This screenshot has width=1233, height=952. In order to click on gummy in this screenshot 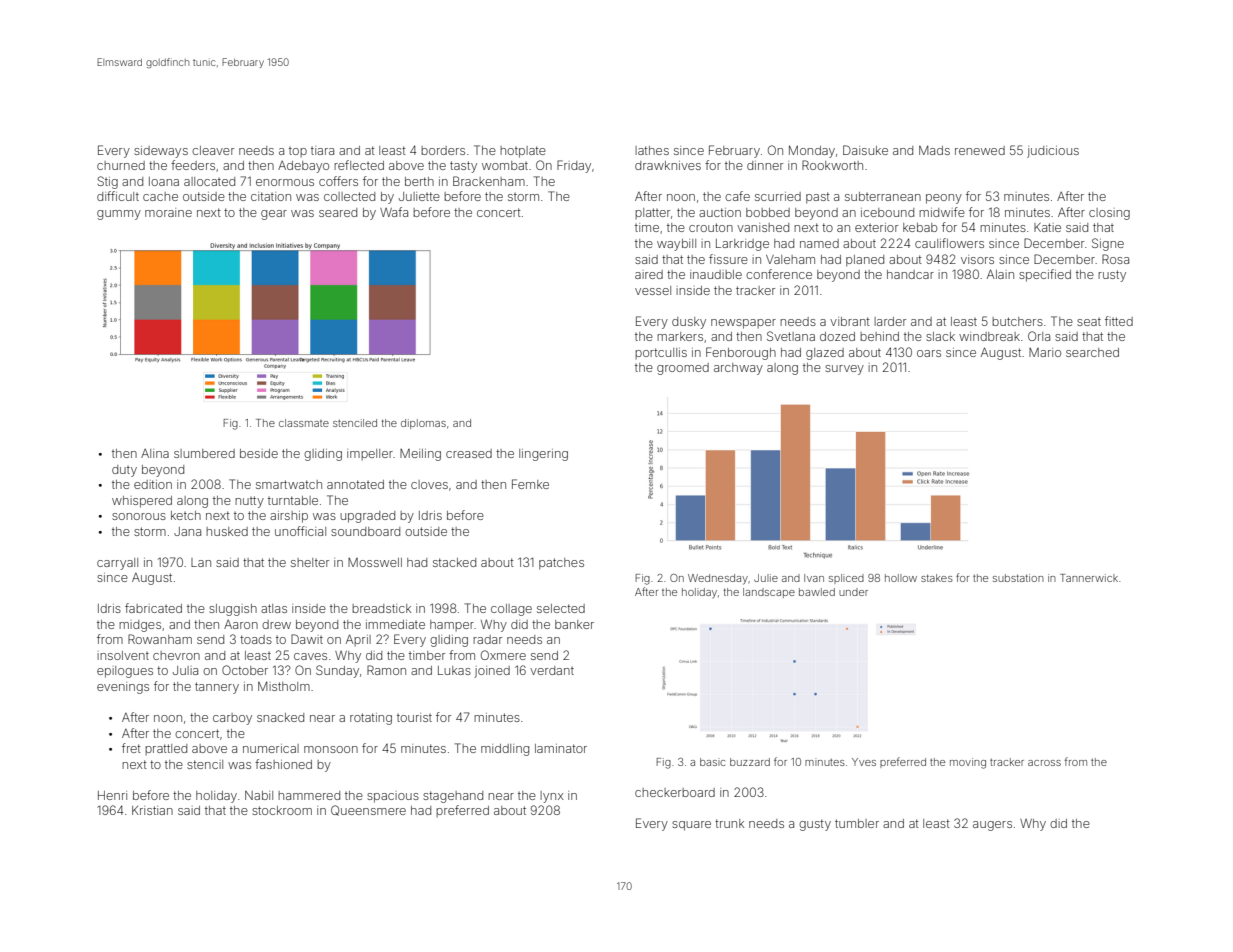, I will do `click(119, 215)`.
